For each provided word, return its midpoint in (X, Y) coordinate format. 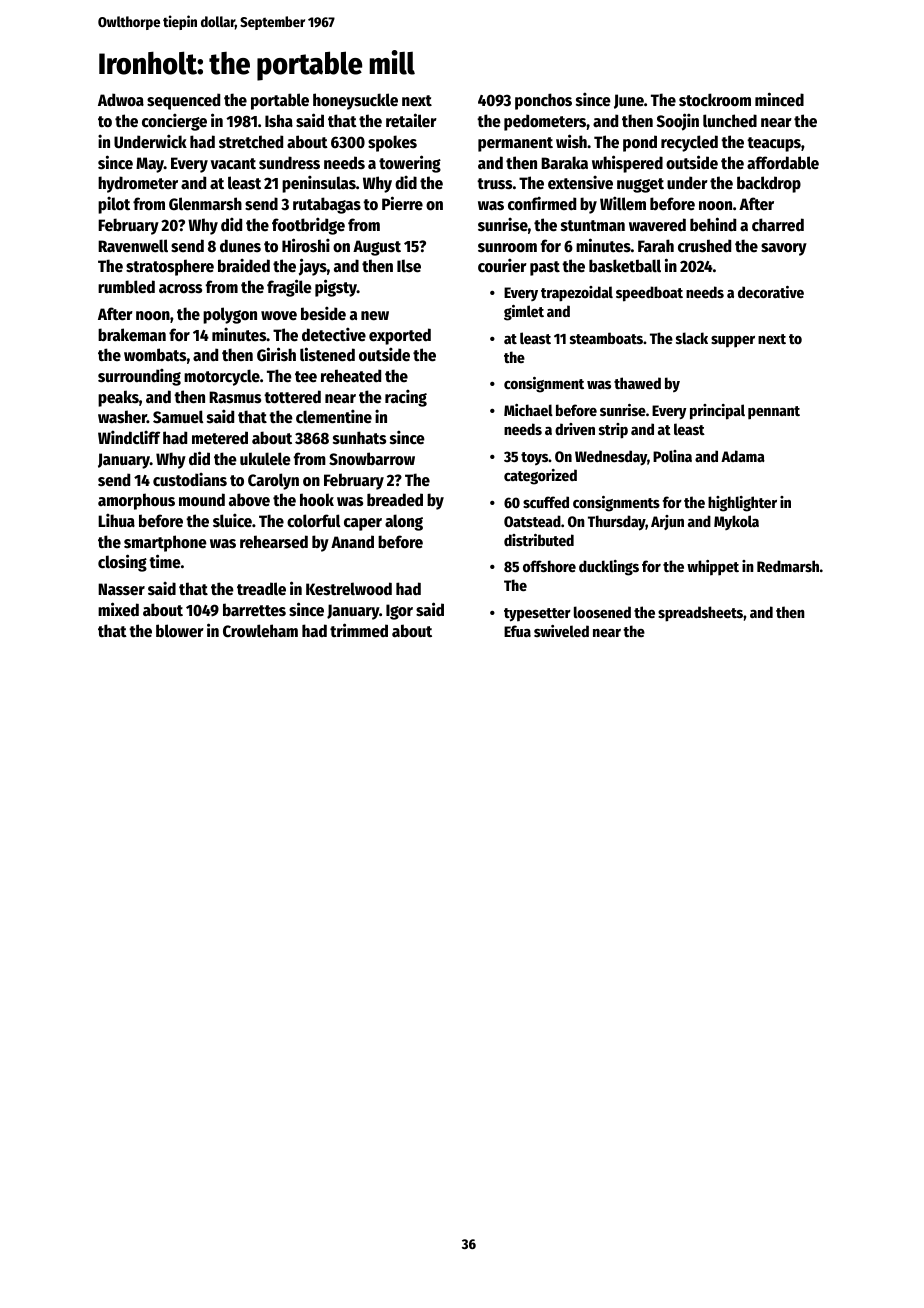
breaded (395, 500)
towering (410, 164)
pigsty (336, 288)
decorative (771, 292)
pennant (774, 413)
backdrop (769, 184)
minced (779, 99)
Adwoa (121, 100)
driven (575, 429)
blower (180, 631)
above (249, 500)
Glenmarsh (205, 204)
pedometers (545, 122)
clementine (334, 416)
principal (717, 412)
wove (279, 316)
